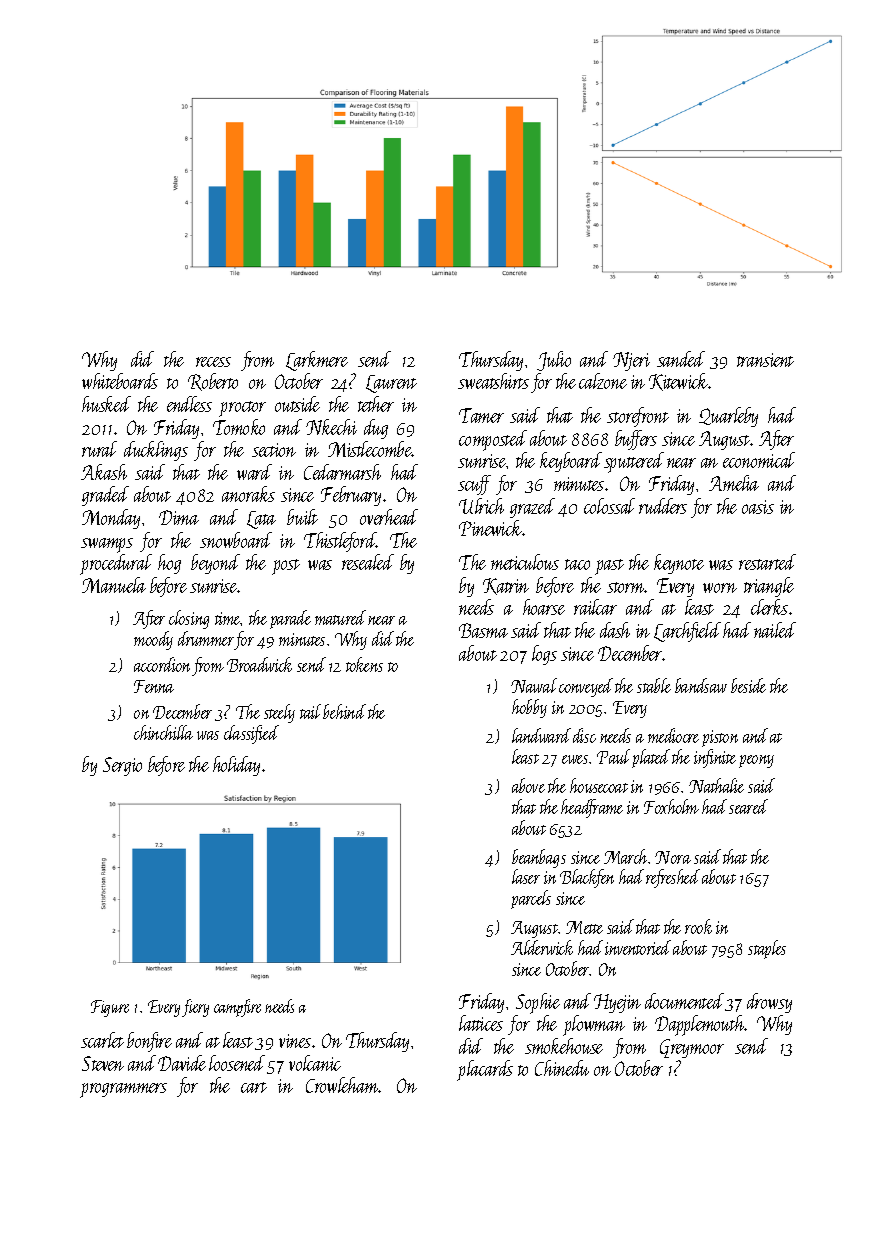 This document has width=876, height=1244. Describe the element at coordinates (236, 766) in the document. I see `holiday` at that location.
